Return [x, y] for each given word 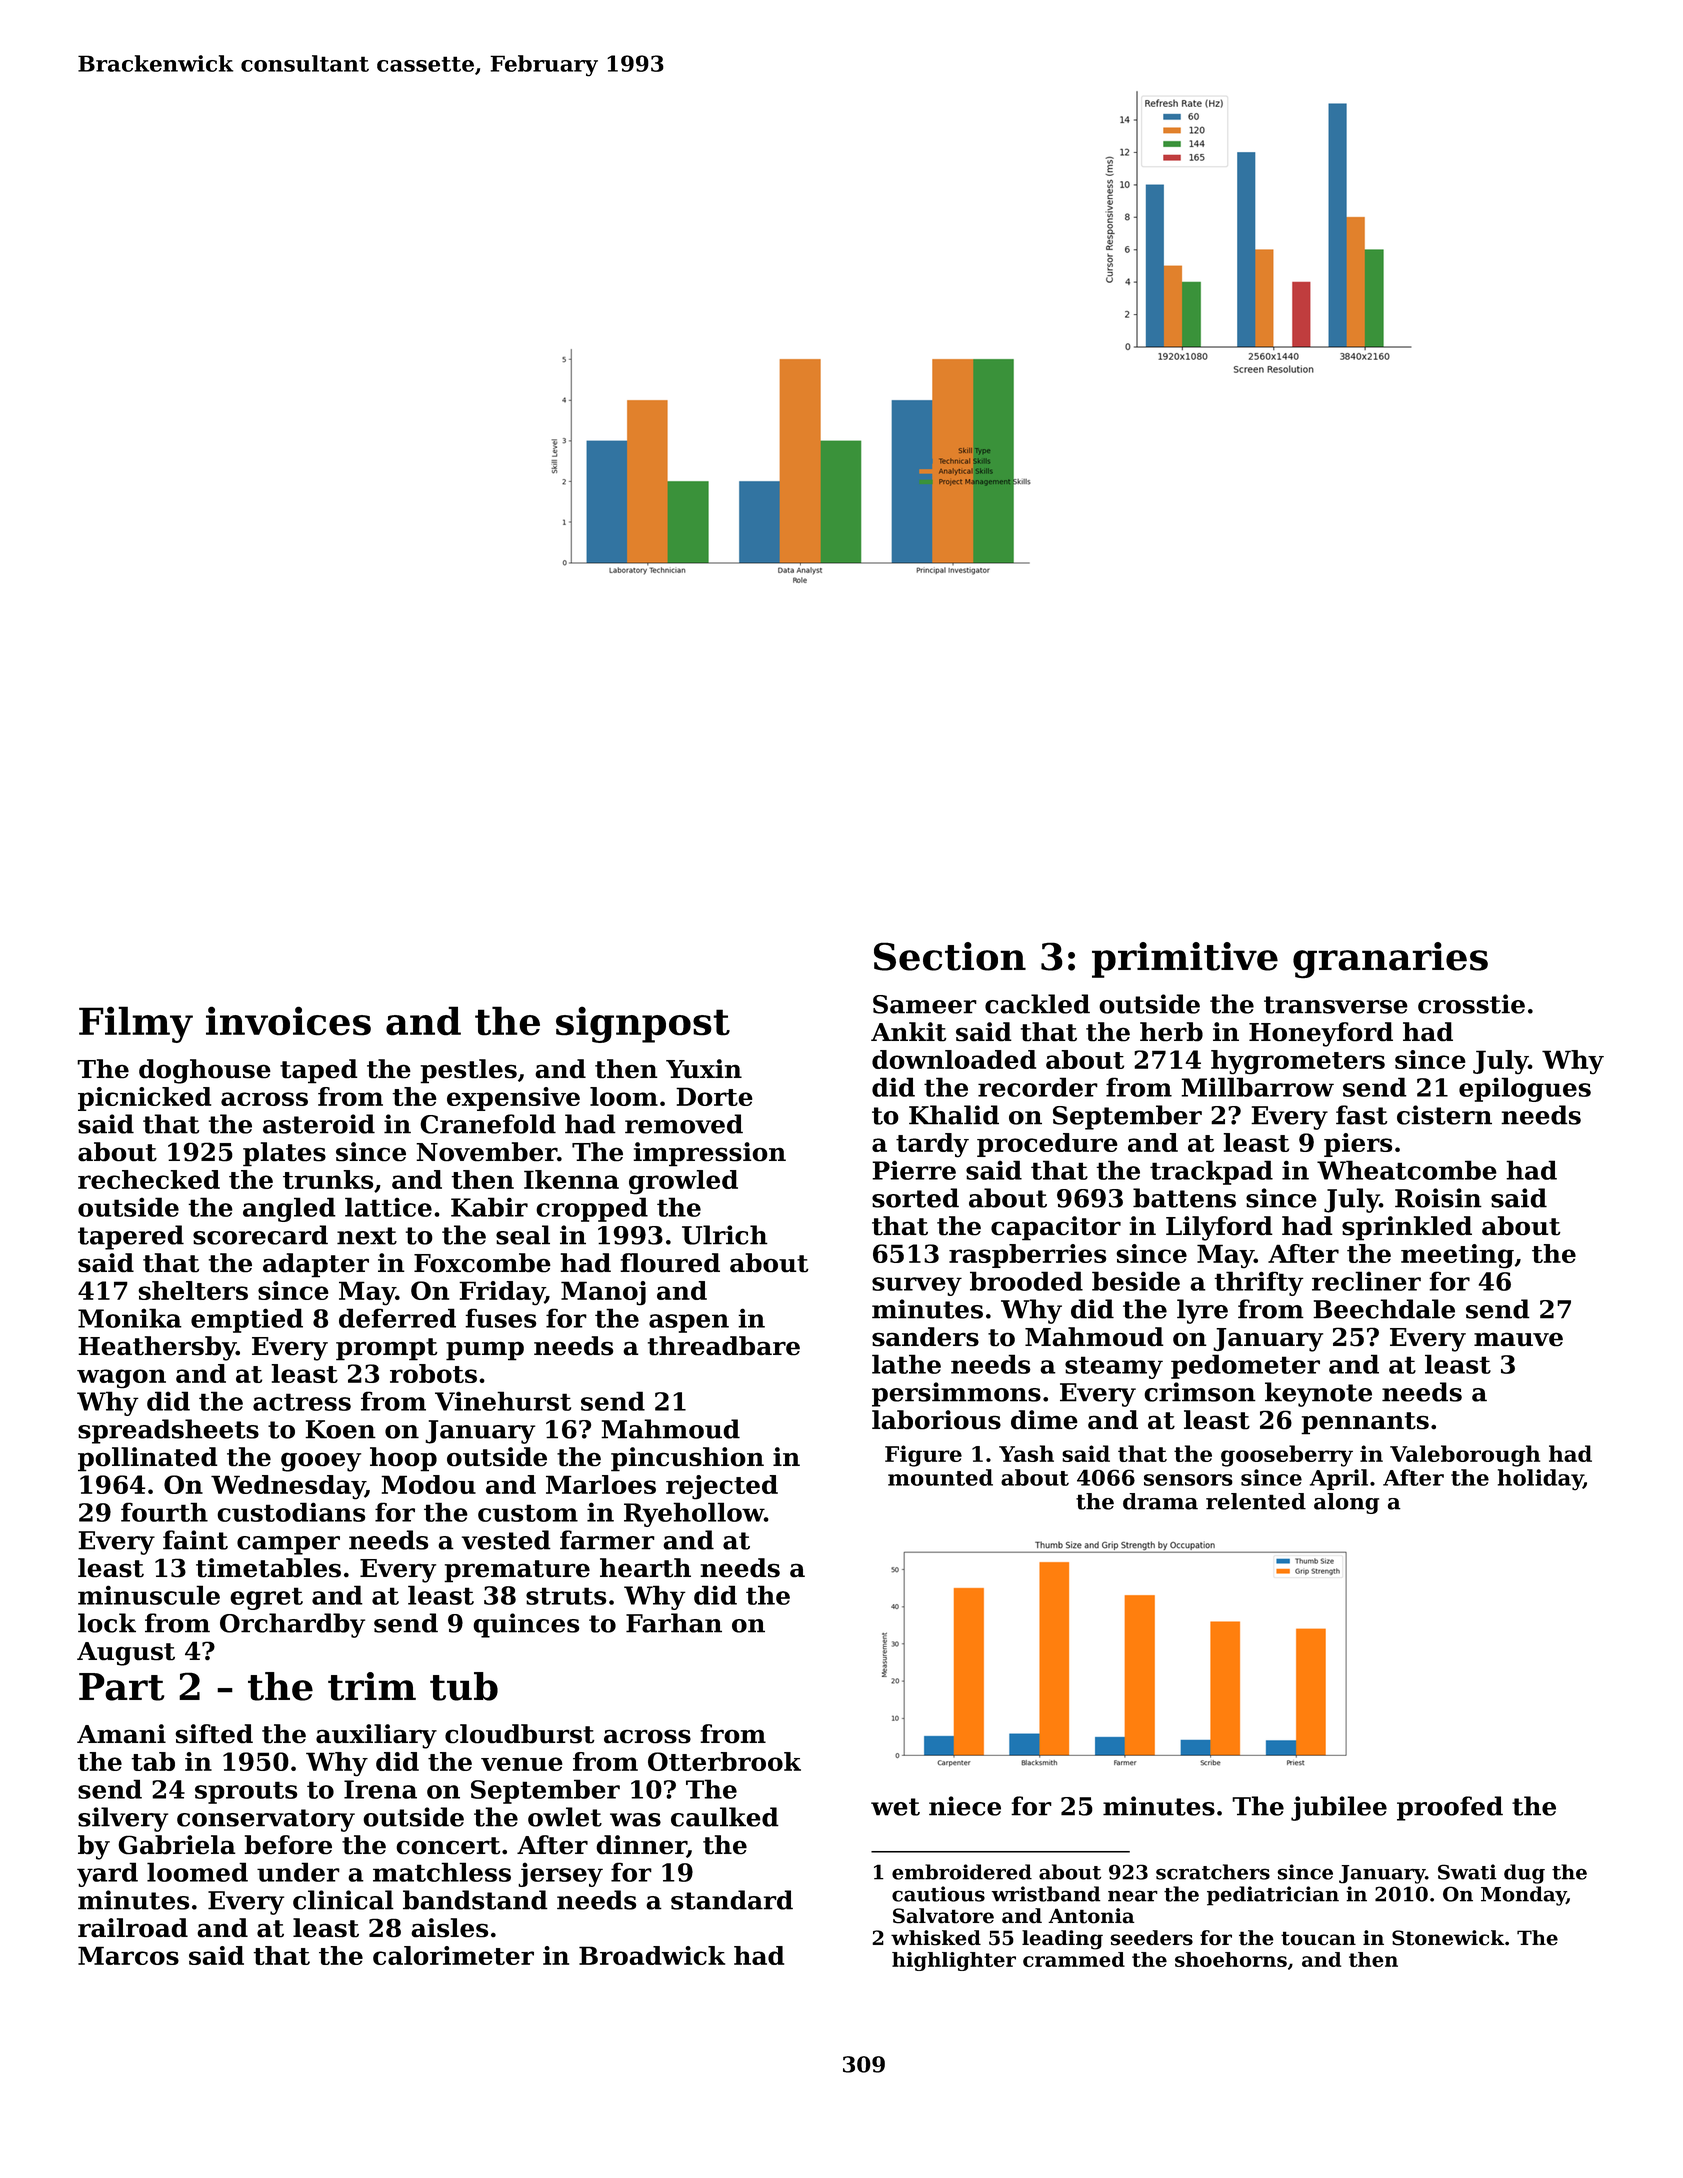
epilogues [1525, 1089]
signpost [643, 1024]
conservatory [266, 1820]
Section [950, 956]
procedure [1047, 1145]
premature [517, 1571]
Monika [130, 1318]
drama [1160, 1501]
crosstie [1471, 1004]
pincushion [687, 1459]
